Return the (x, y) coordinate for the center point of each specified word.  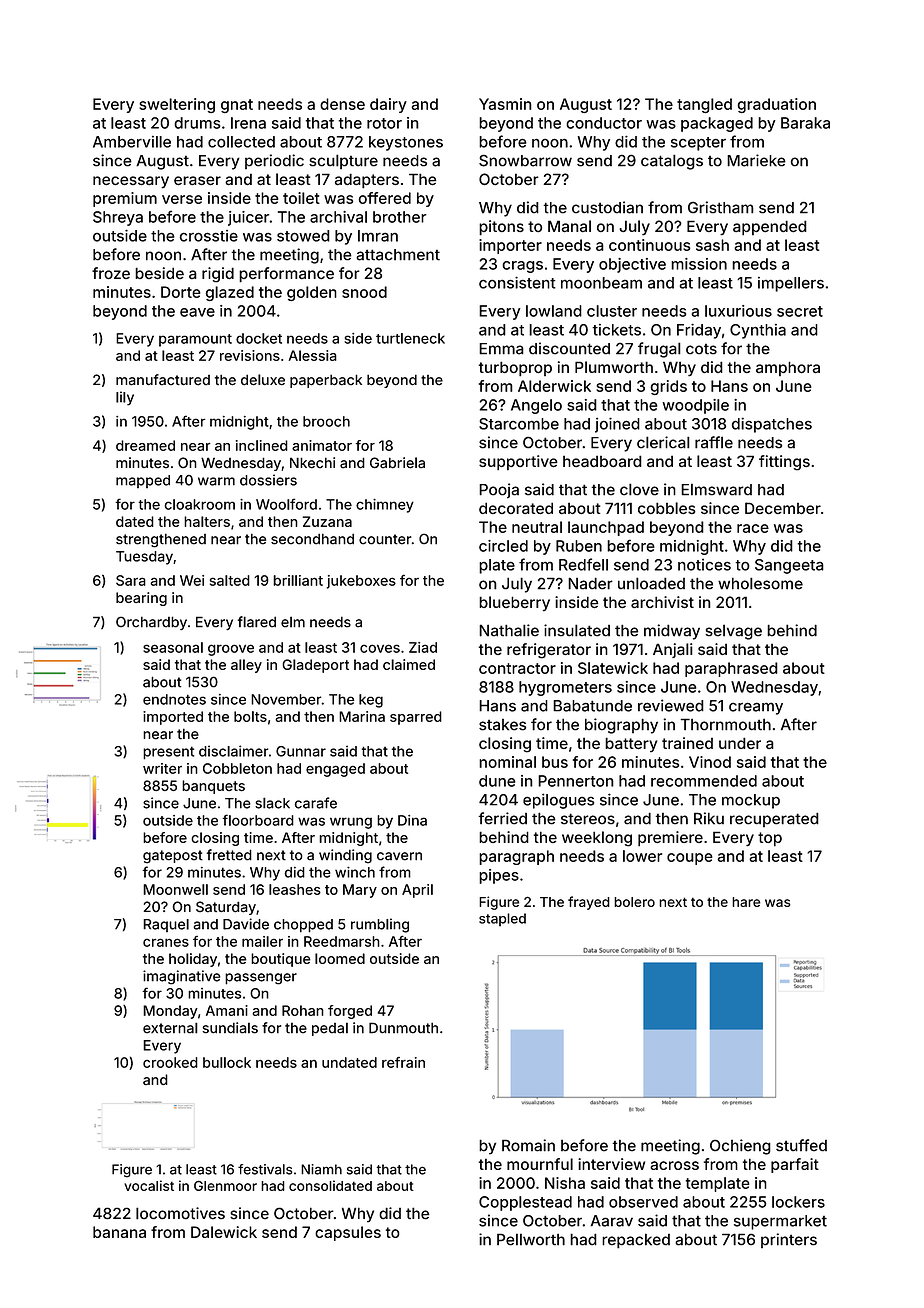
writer (162, 768)
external (170, 1028)
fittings (784, 463)
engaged (335, 770)
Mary (360, 891)
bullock (227, 1062)
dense (342, 104)
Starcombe (519, 424)
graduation (776, 105)
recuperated (774, 819)
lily (125, 398)
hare (746, 902)
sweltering (177, 105)
